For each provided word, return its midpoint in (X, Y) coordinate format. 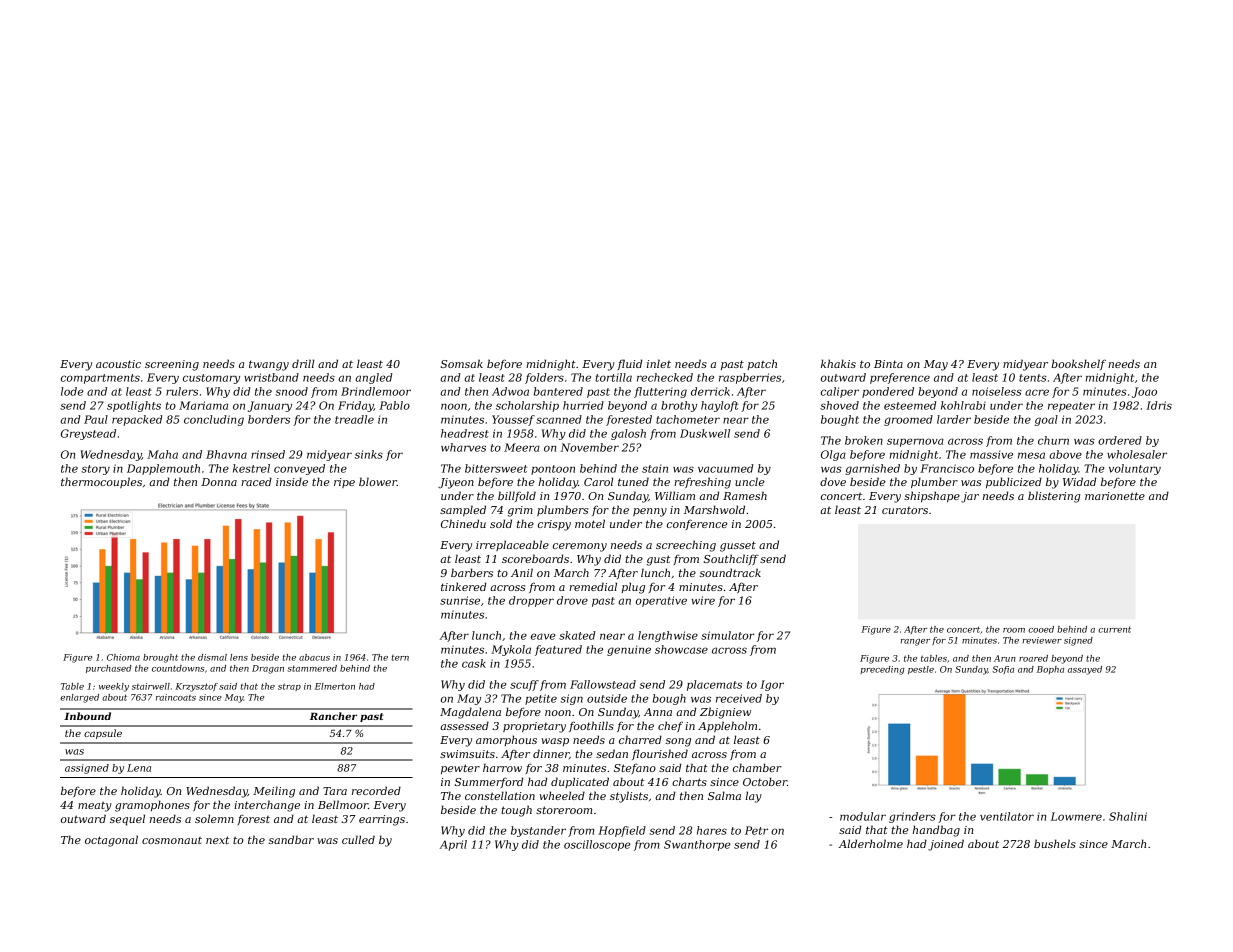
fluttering (660, 392)
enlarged (79, 698)
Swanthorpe (697, 845)
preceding (882, 670)
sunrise (460, 600)
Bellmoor (343, 804)
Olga (833, 455)
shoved (839, 405)
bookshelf (1078, 364)
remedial (593, 586)
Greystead (88, 434)
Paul (96, 419)
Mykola (511, 650)
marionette (1115, 496)
